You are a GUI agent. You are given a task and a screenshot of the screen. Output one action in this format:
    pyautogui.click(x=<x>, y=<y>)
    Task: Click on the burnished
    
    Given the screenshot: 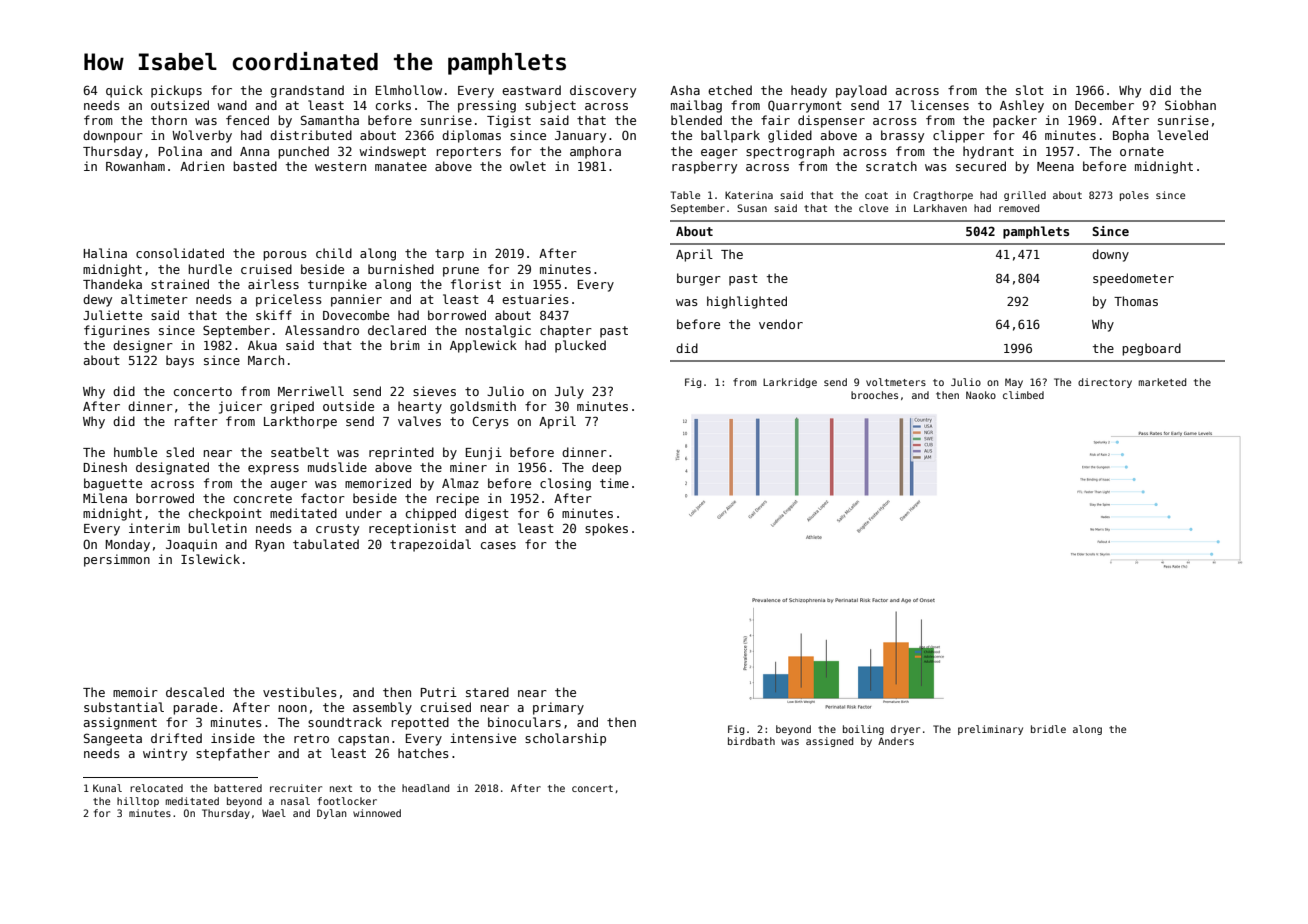 What is the action you would take?
    pyautogui.click(x=401, y=269)
